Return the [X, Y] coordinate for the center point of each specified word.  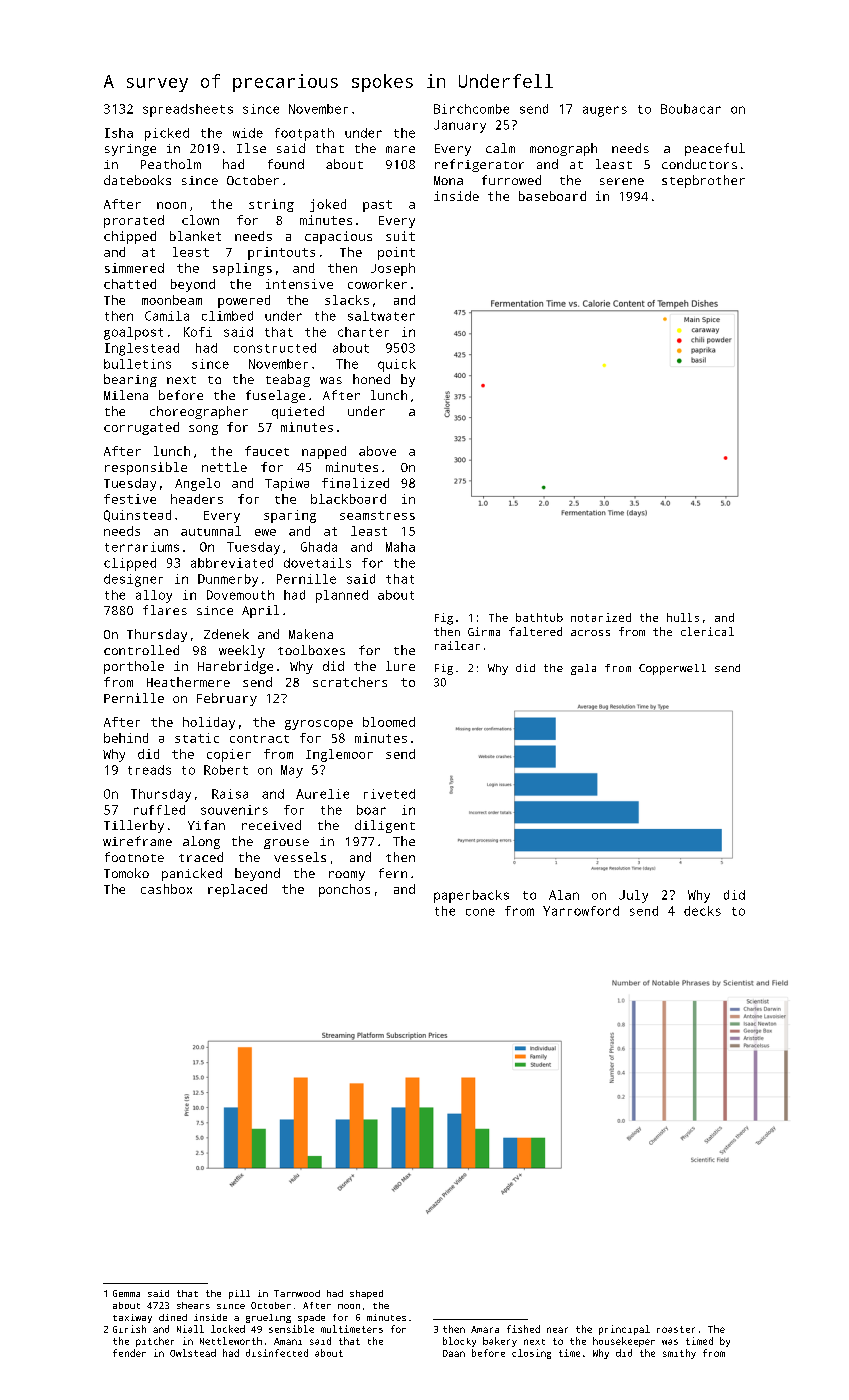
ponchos [344, 890]
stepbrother [703, 181]
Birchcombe [471, 109]
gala [583, 669]
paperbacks [471, 896]
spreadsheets [188, 110]
